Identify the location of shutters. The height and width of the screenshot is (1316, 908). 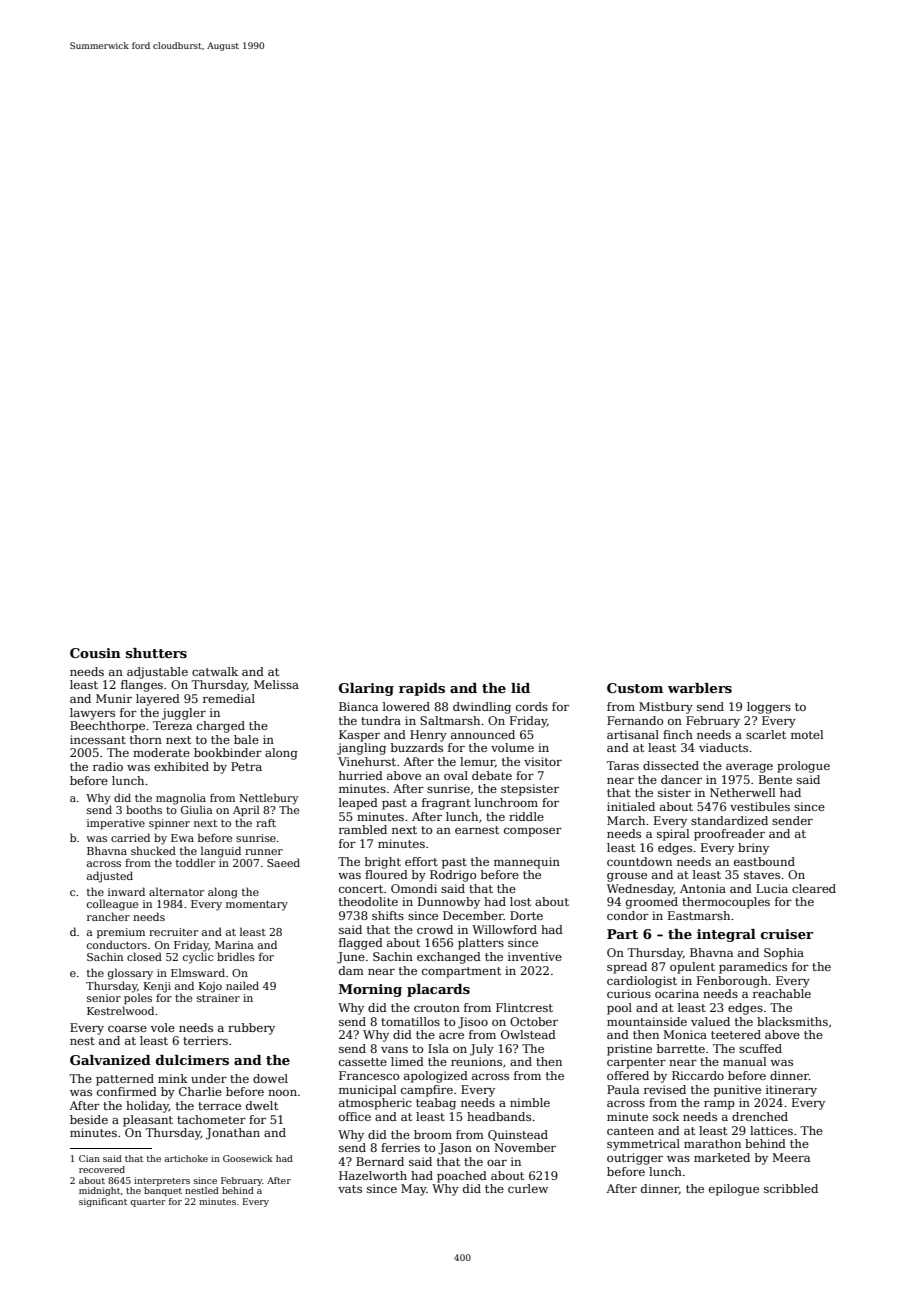
(156, 653).
